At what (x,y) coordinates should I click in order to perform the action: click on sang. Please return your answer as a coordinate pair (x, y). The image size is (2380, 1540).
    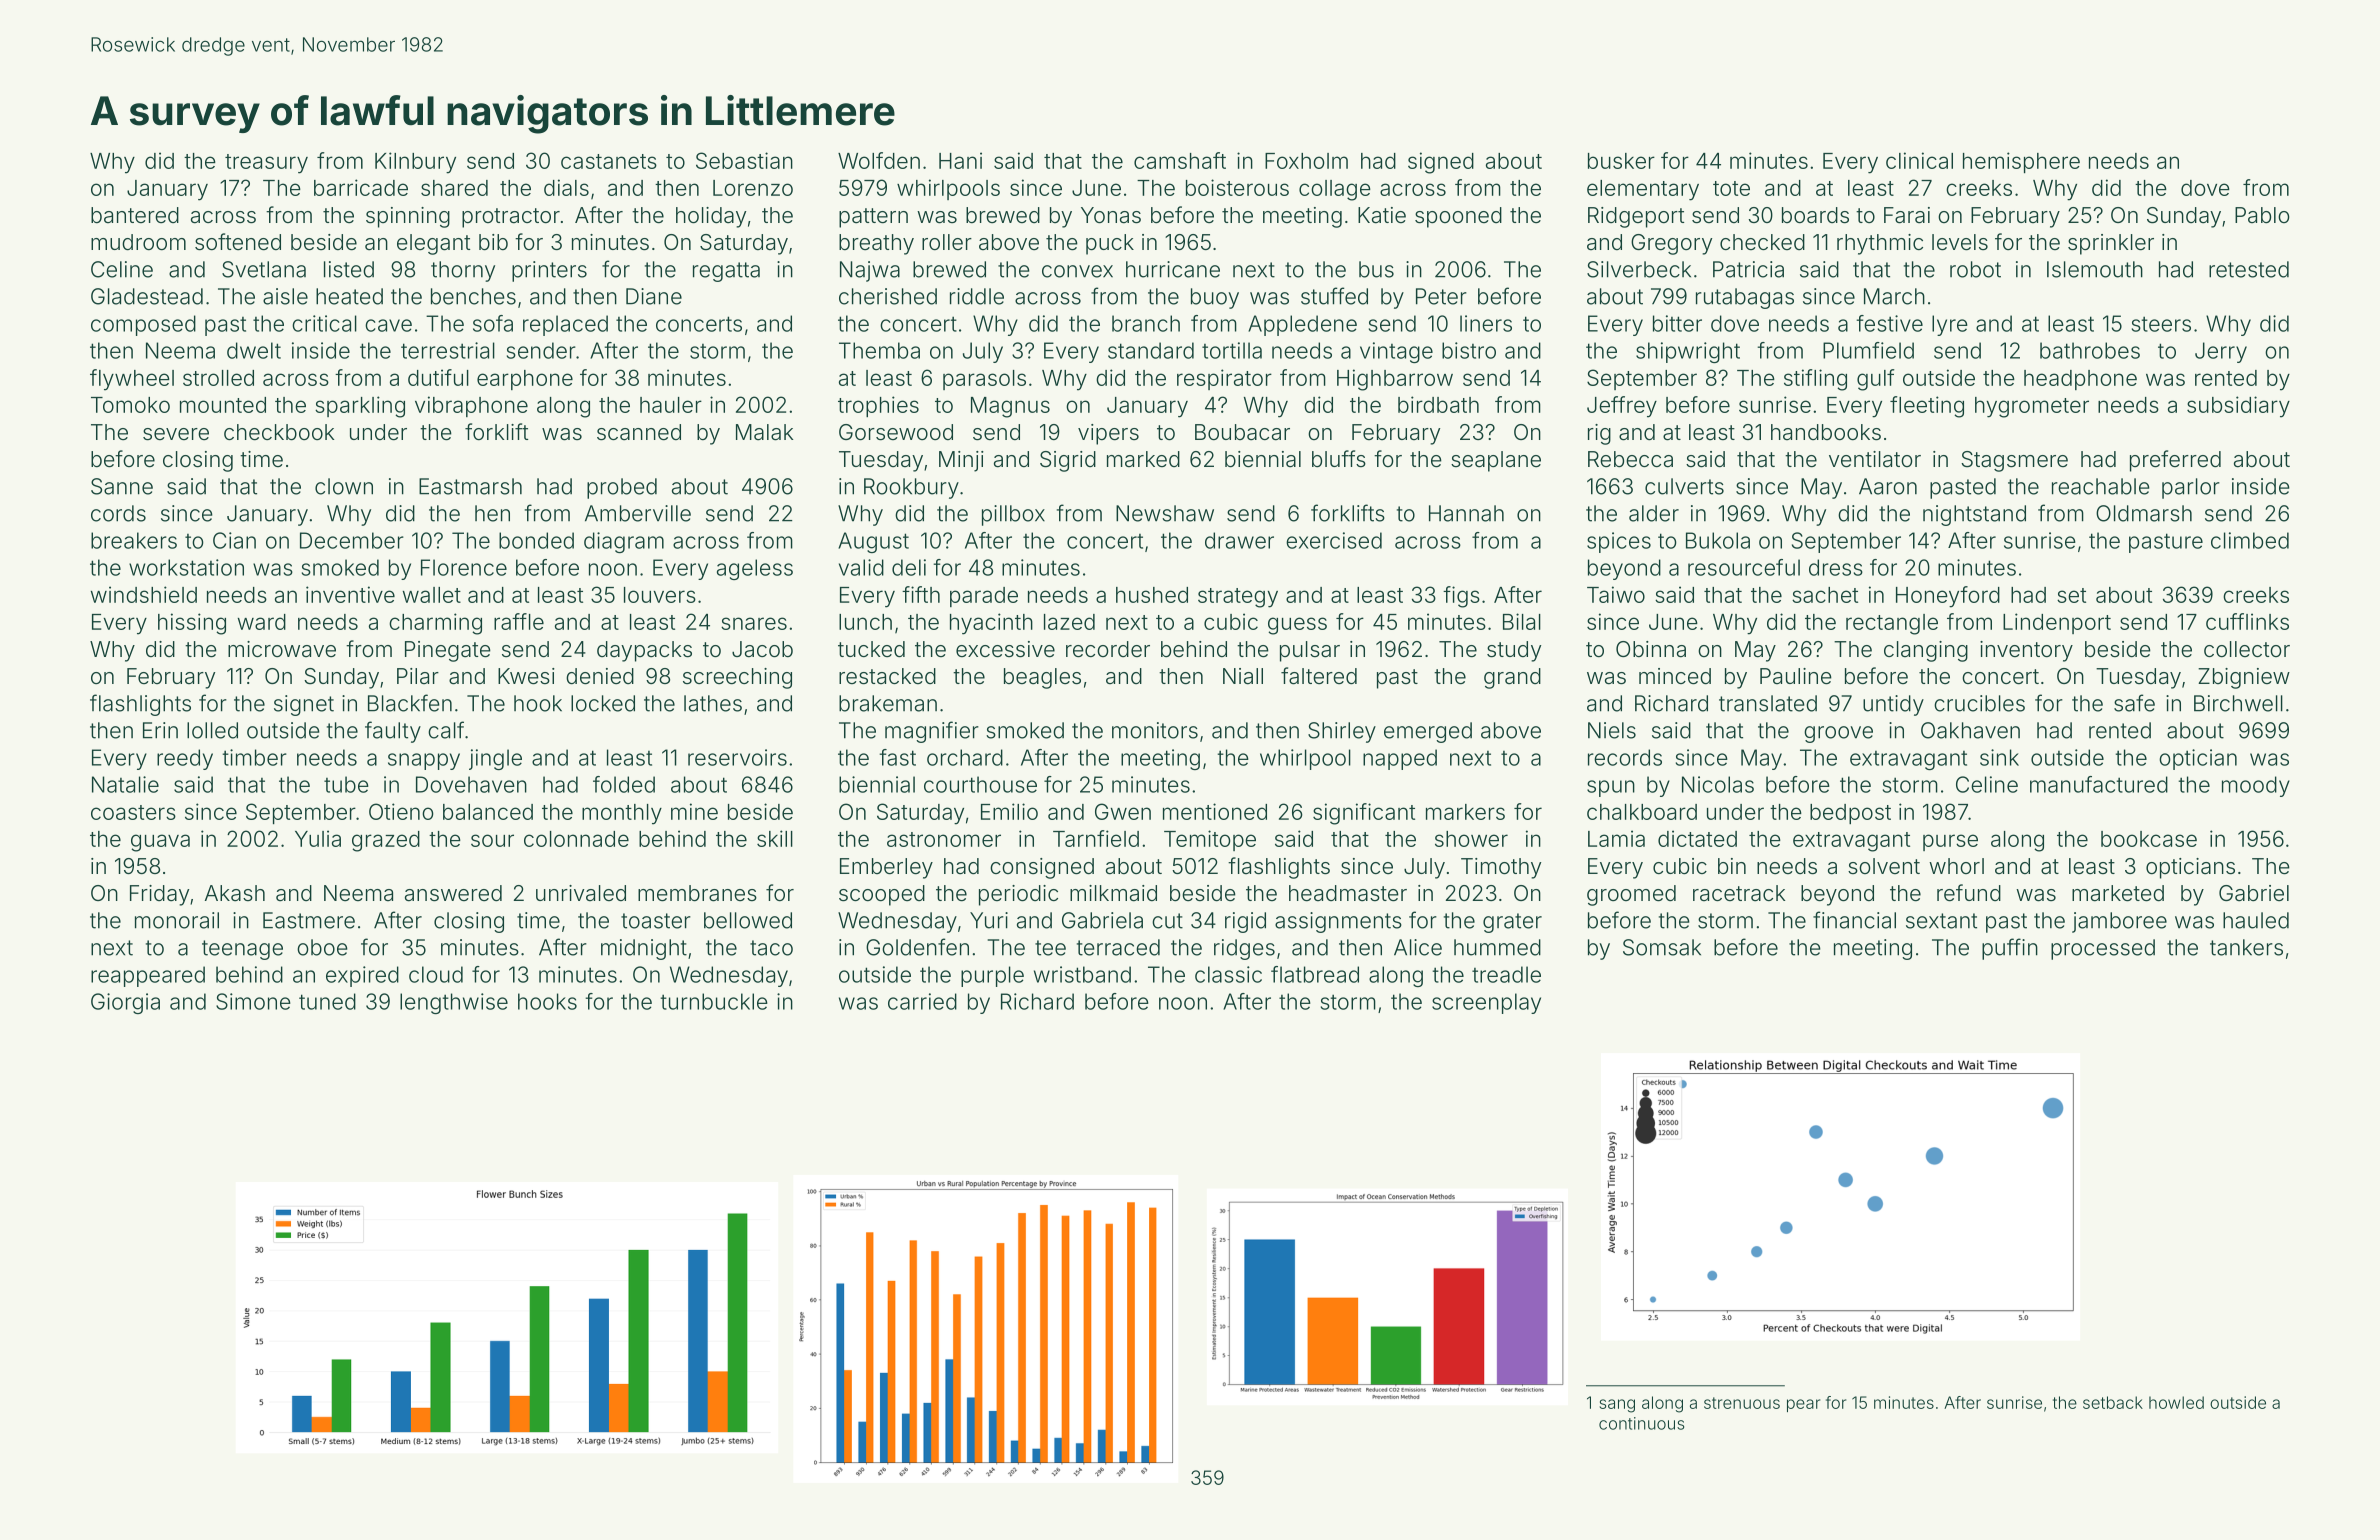
    Looking at the image, I should click on (1617, 1406).
